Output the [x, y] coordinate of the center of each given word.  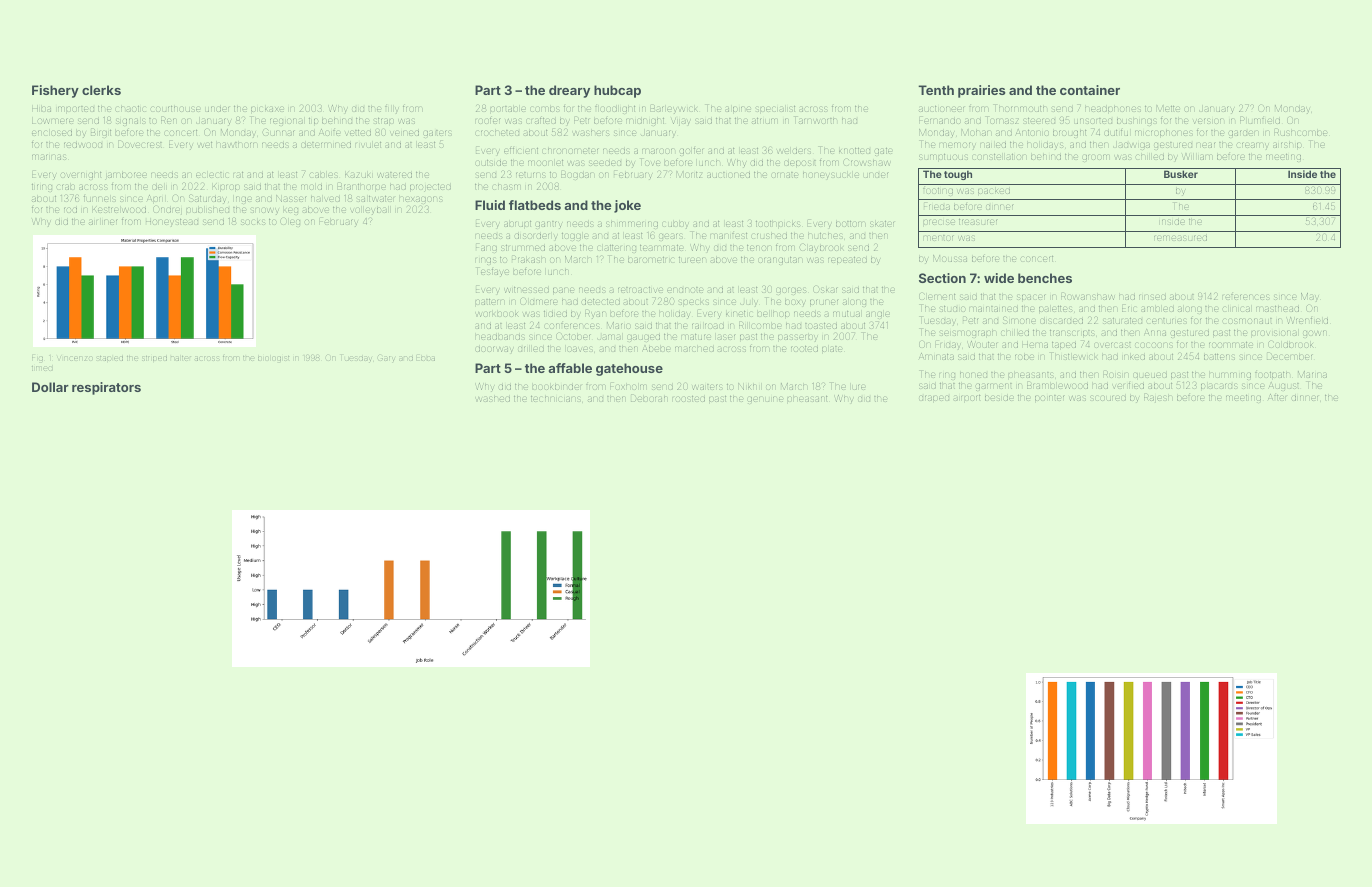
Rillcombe [760, 326]
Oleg [290, 222]
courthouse [175, 109]
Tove [650, 162]
